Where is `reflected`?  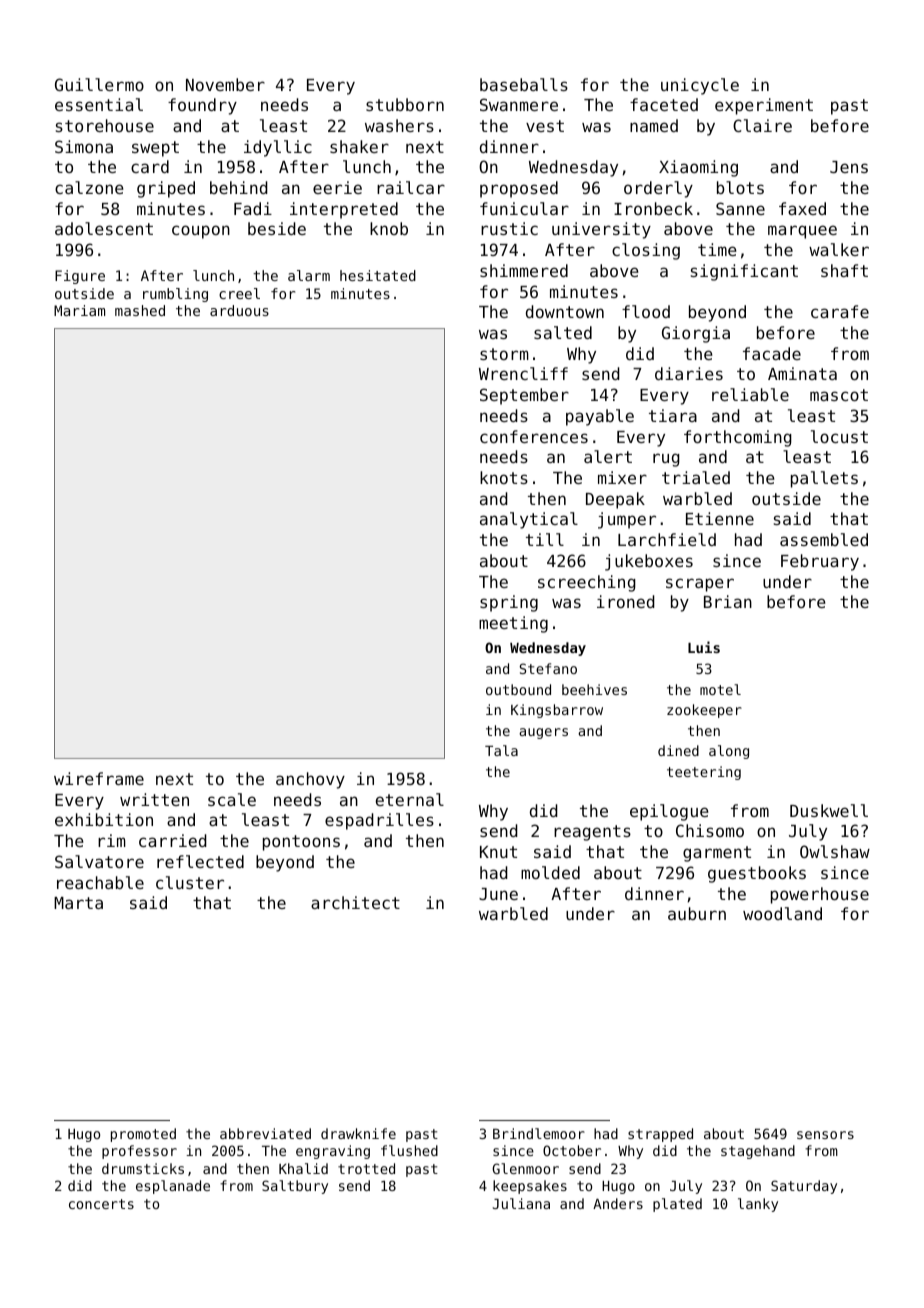
reflected is located at coordinates (200, 861).
